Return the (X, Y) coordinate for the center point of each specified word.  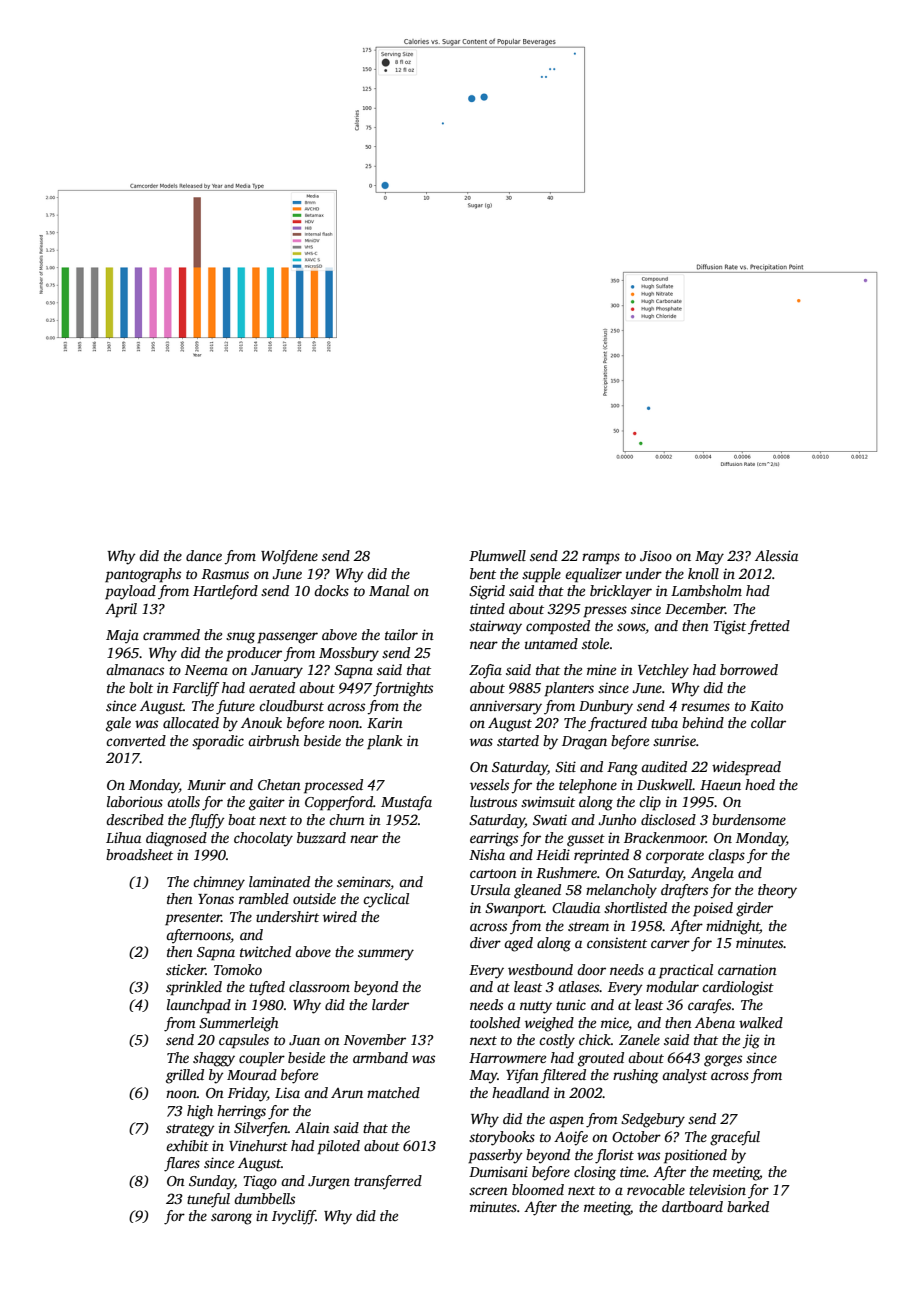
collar (768, 722)
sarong (231, 1219)
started (518, 740)
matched (393, 1092)
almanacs (135, 669)
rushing (636, 1076)
